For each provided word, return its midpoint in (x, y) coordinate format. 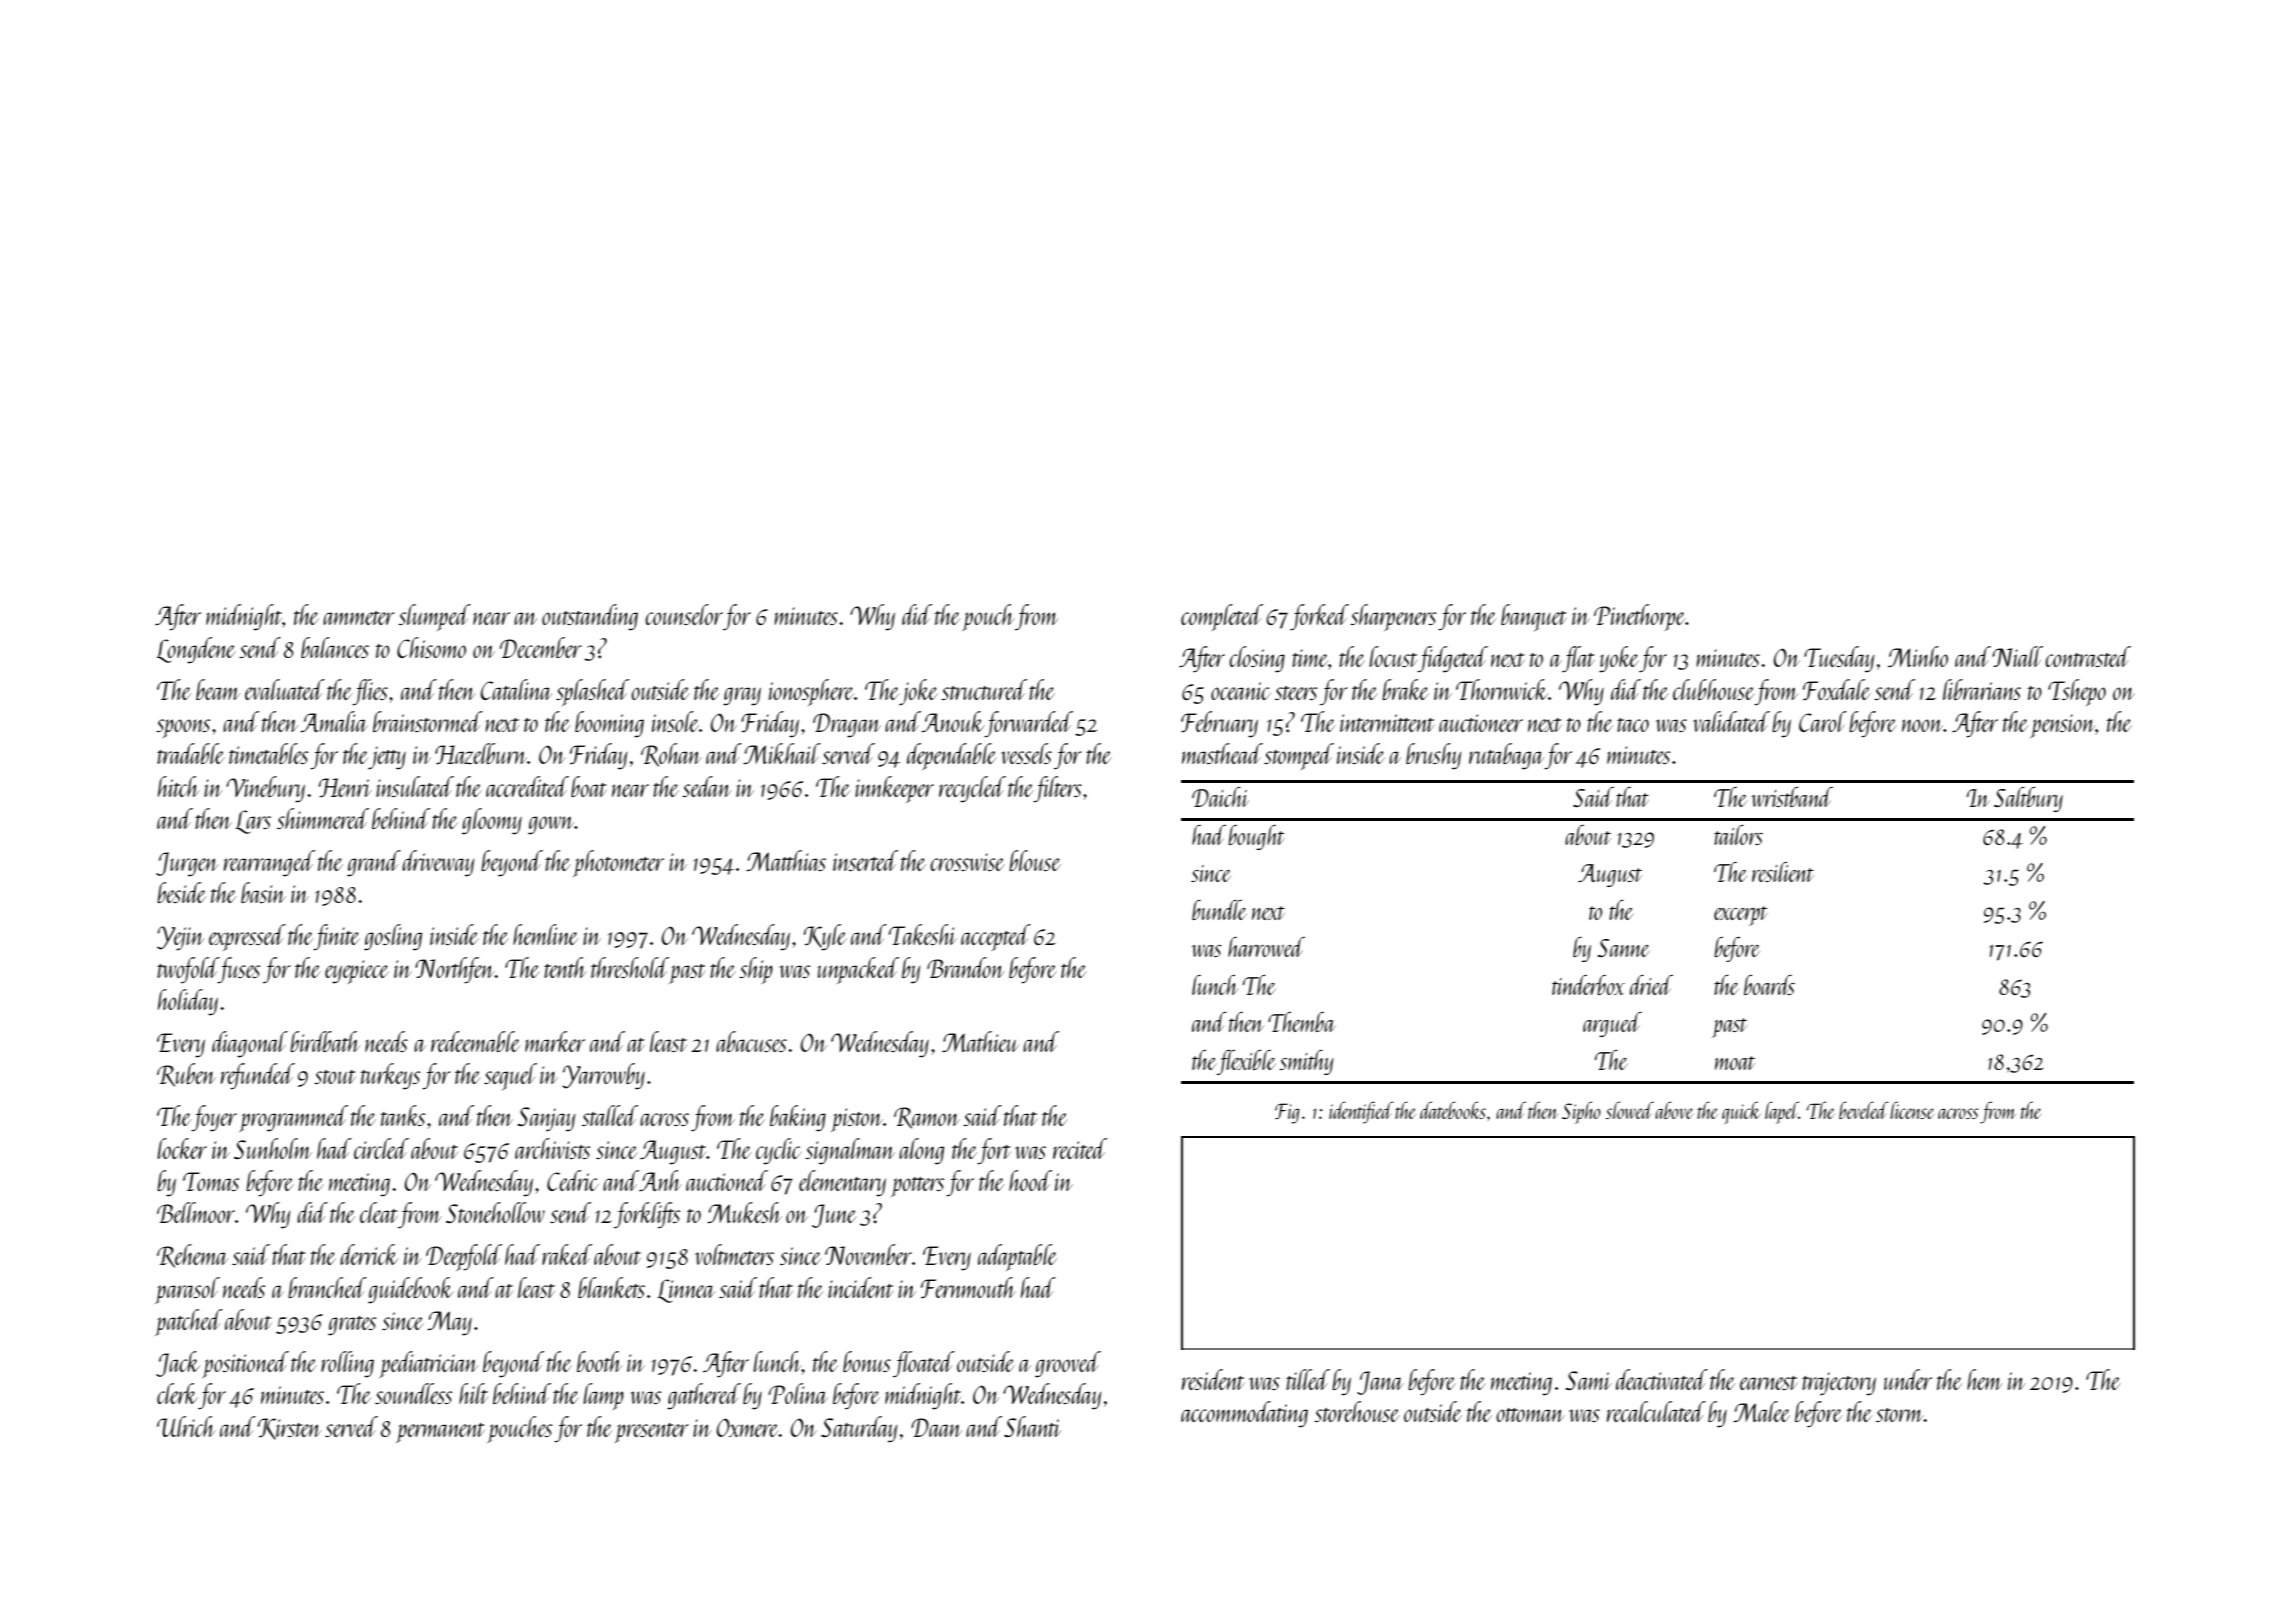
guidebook (411, 1290)
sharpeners (1393, 617)
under (1908, 1379)
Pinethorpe (1640, 617)
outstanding (590, 617)
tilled (1308, 1379)
